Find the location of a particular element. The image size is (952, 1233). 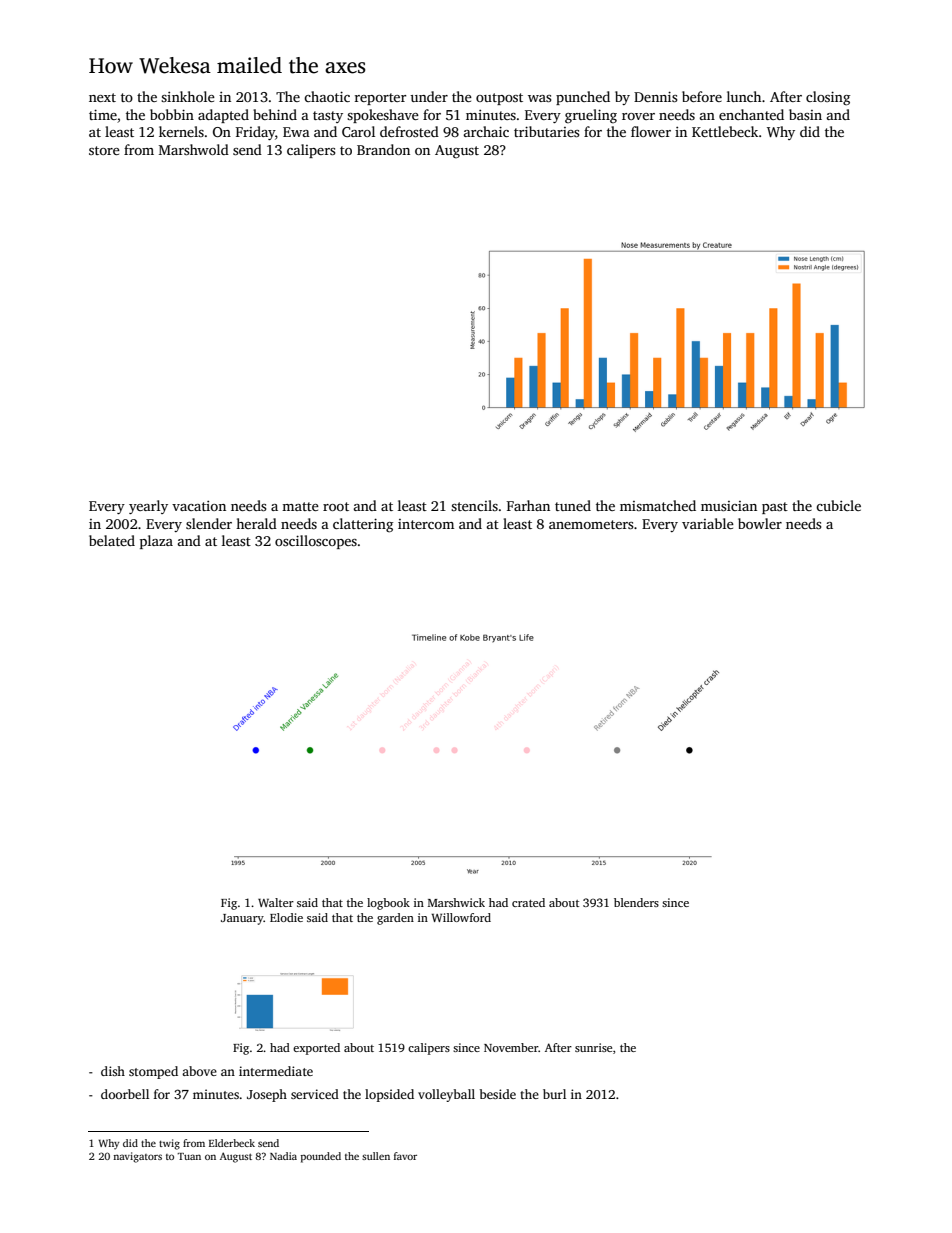

Walter is located at coordinates (276, 902).
